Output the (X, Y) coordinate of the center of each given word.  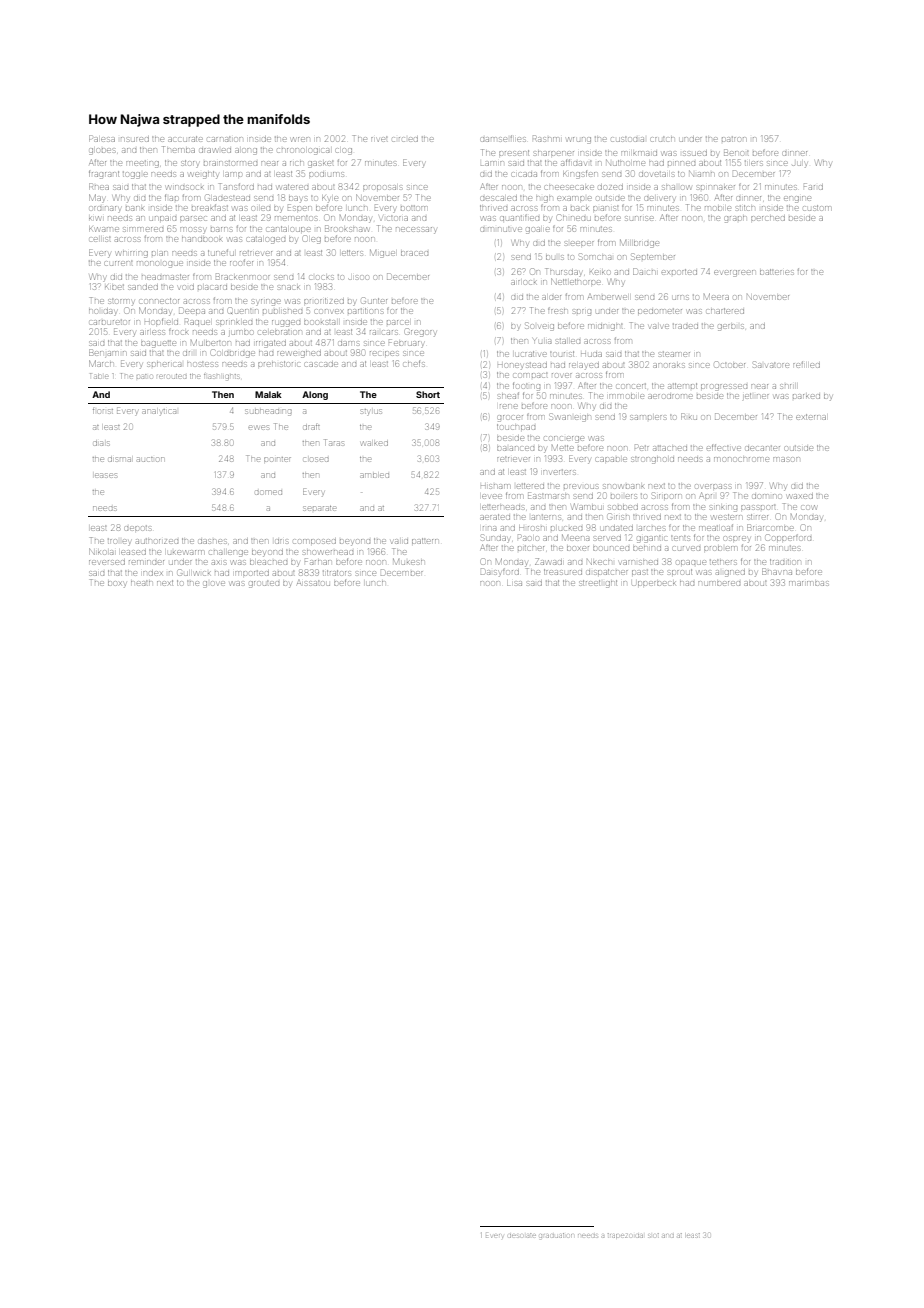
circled (405, 139)
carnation (225, 139)
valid (399, 541)
